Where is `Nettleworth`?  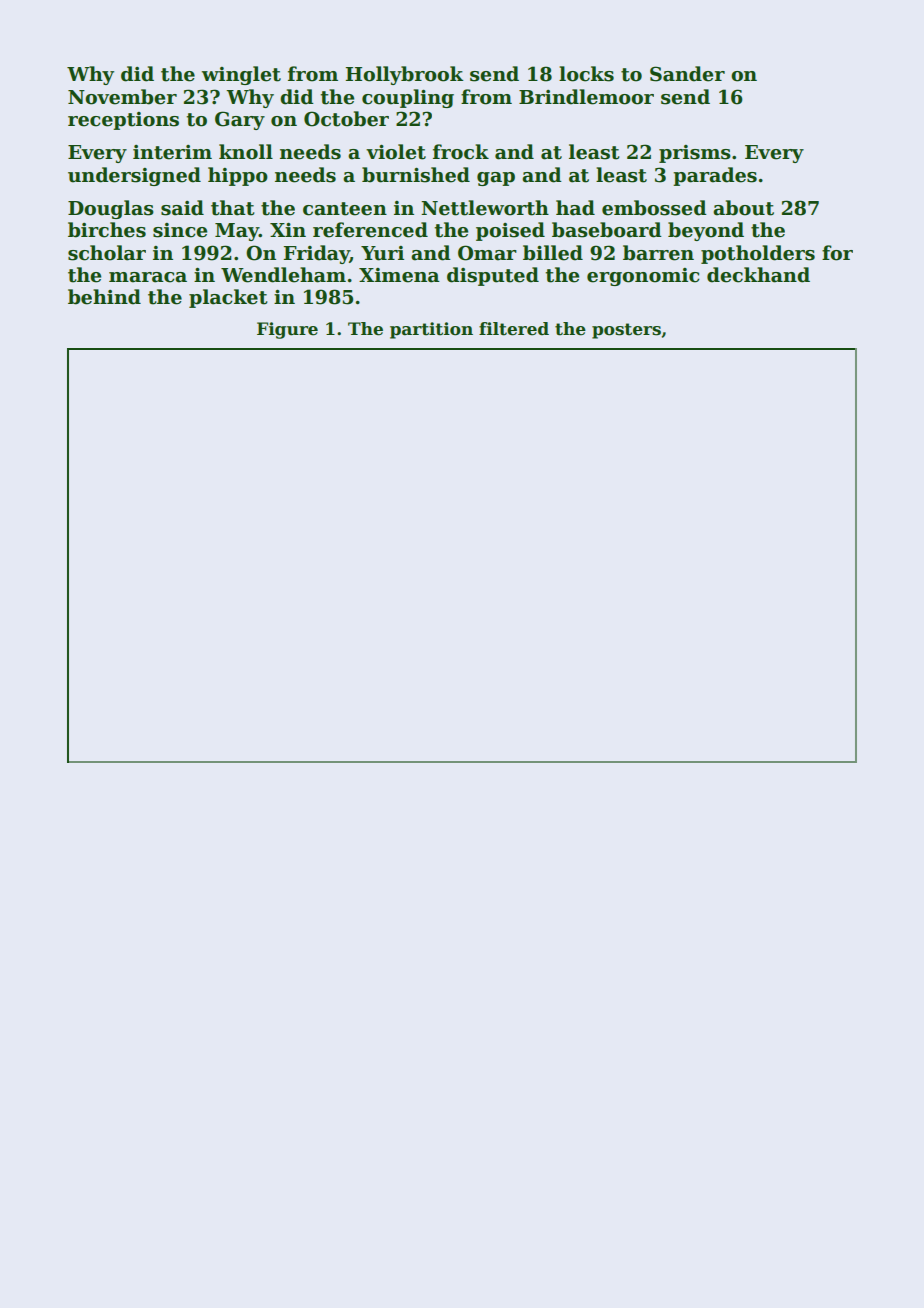 Nettleworth is located at coordinates (485, 208).
